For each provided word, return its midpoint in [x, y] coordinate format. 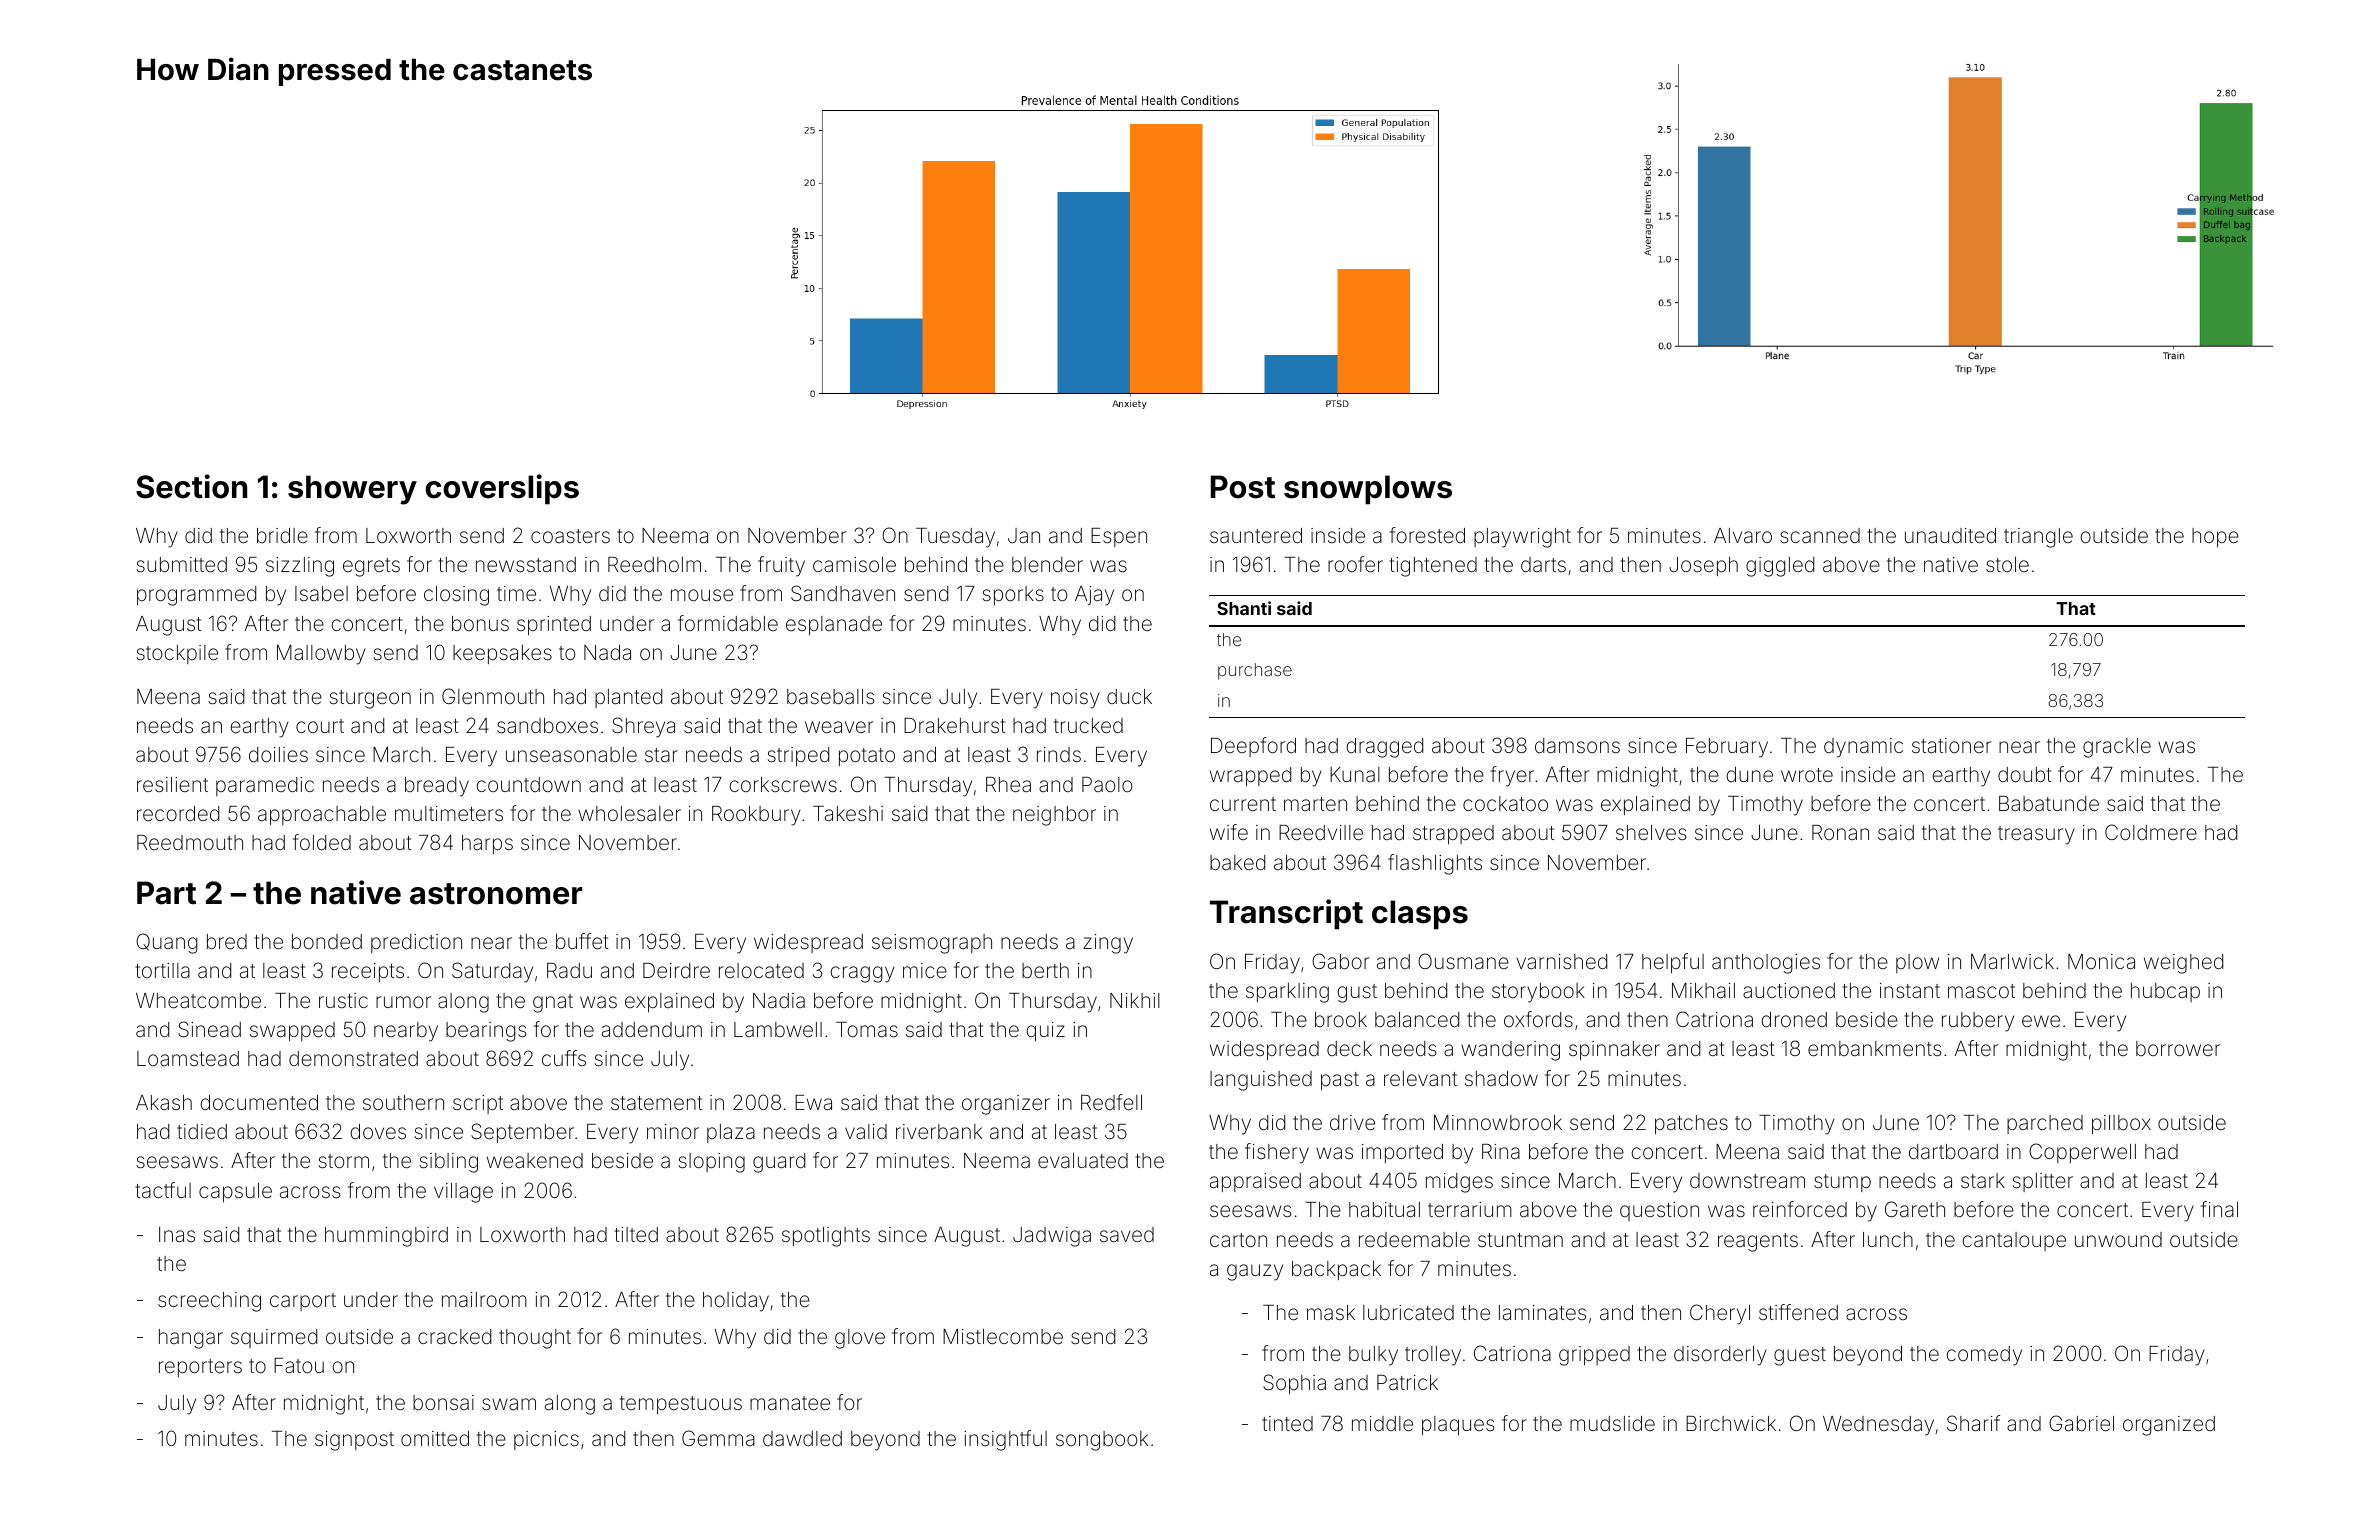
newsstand [526, 564]
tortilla [162, 970]
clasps [1420, 915]
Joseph [1703, 566]
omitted [435, 1438]
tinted [1287, 1423]
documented [259, 1102]
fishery [1277, 1153]
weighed [2183, 964]
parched [2045, 1124]
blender [1047, 564]
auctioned [1789, 990]
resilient [172, 784]
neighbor [1054, 816]
